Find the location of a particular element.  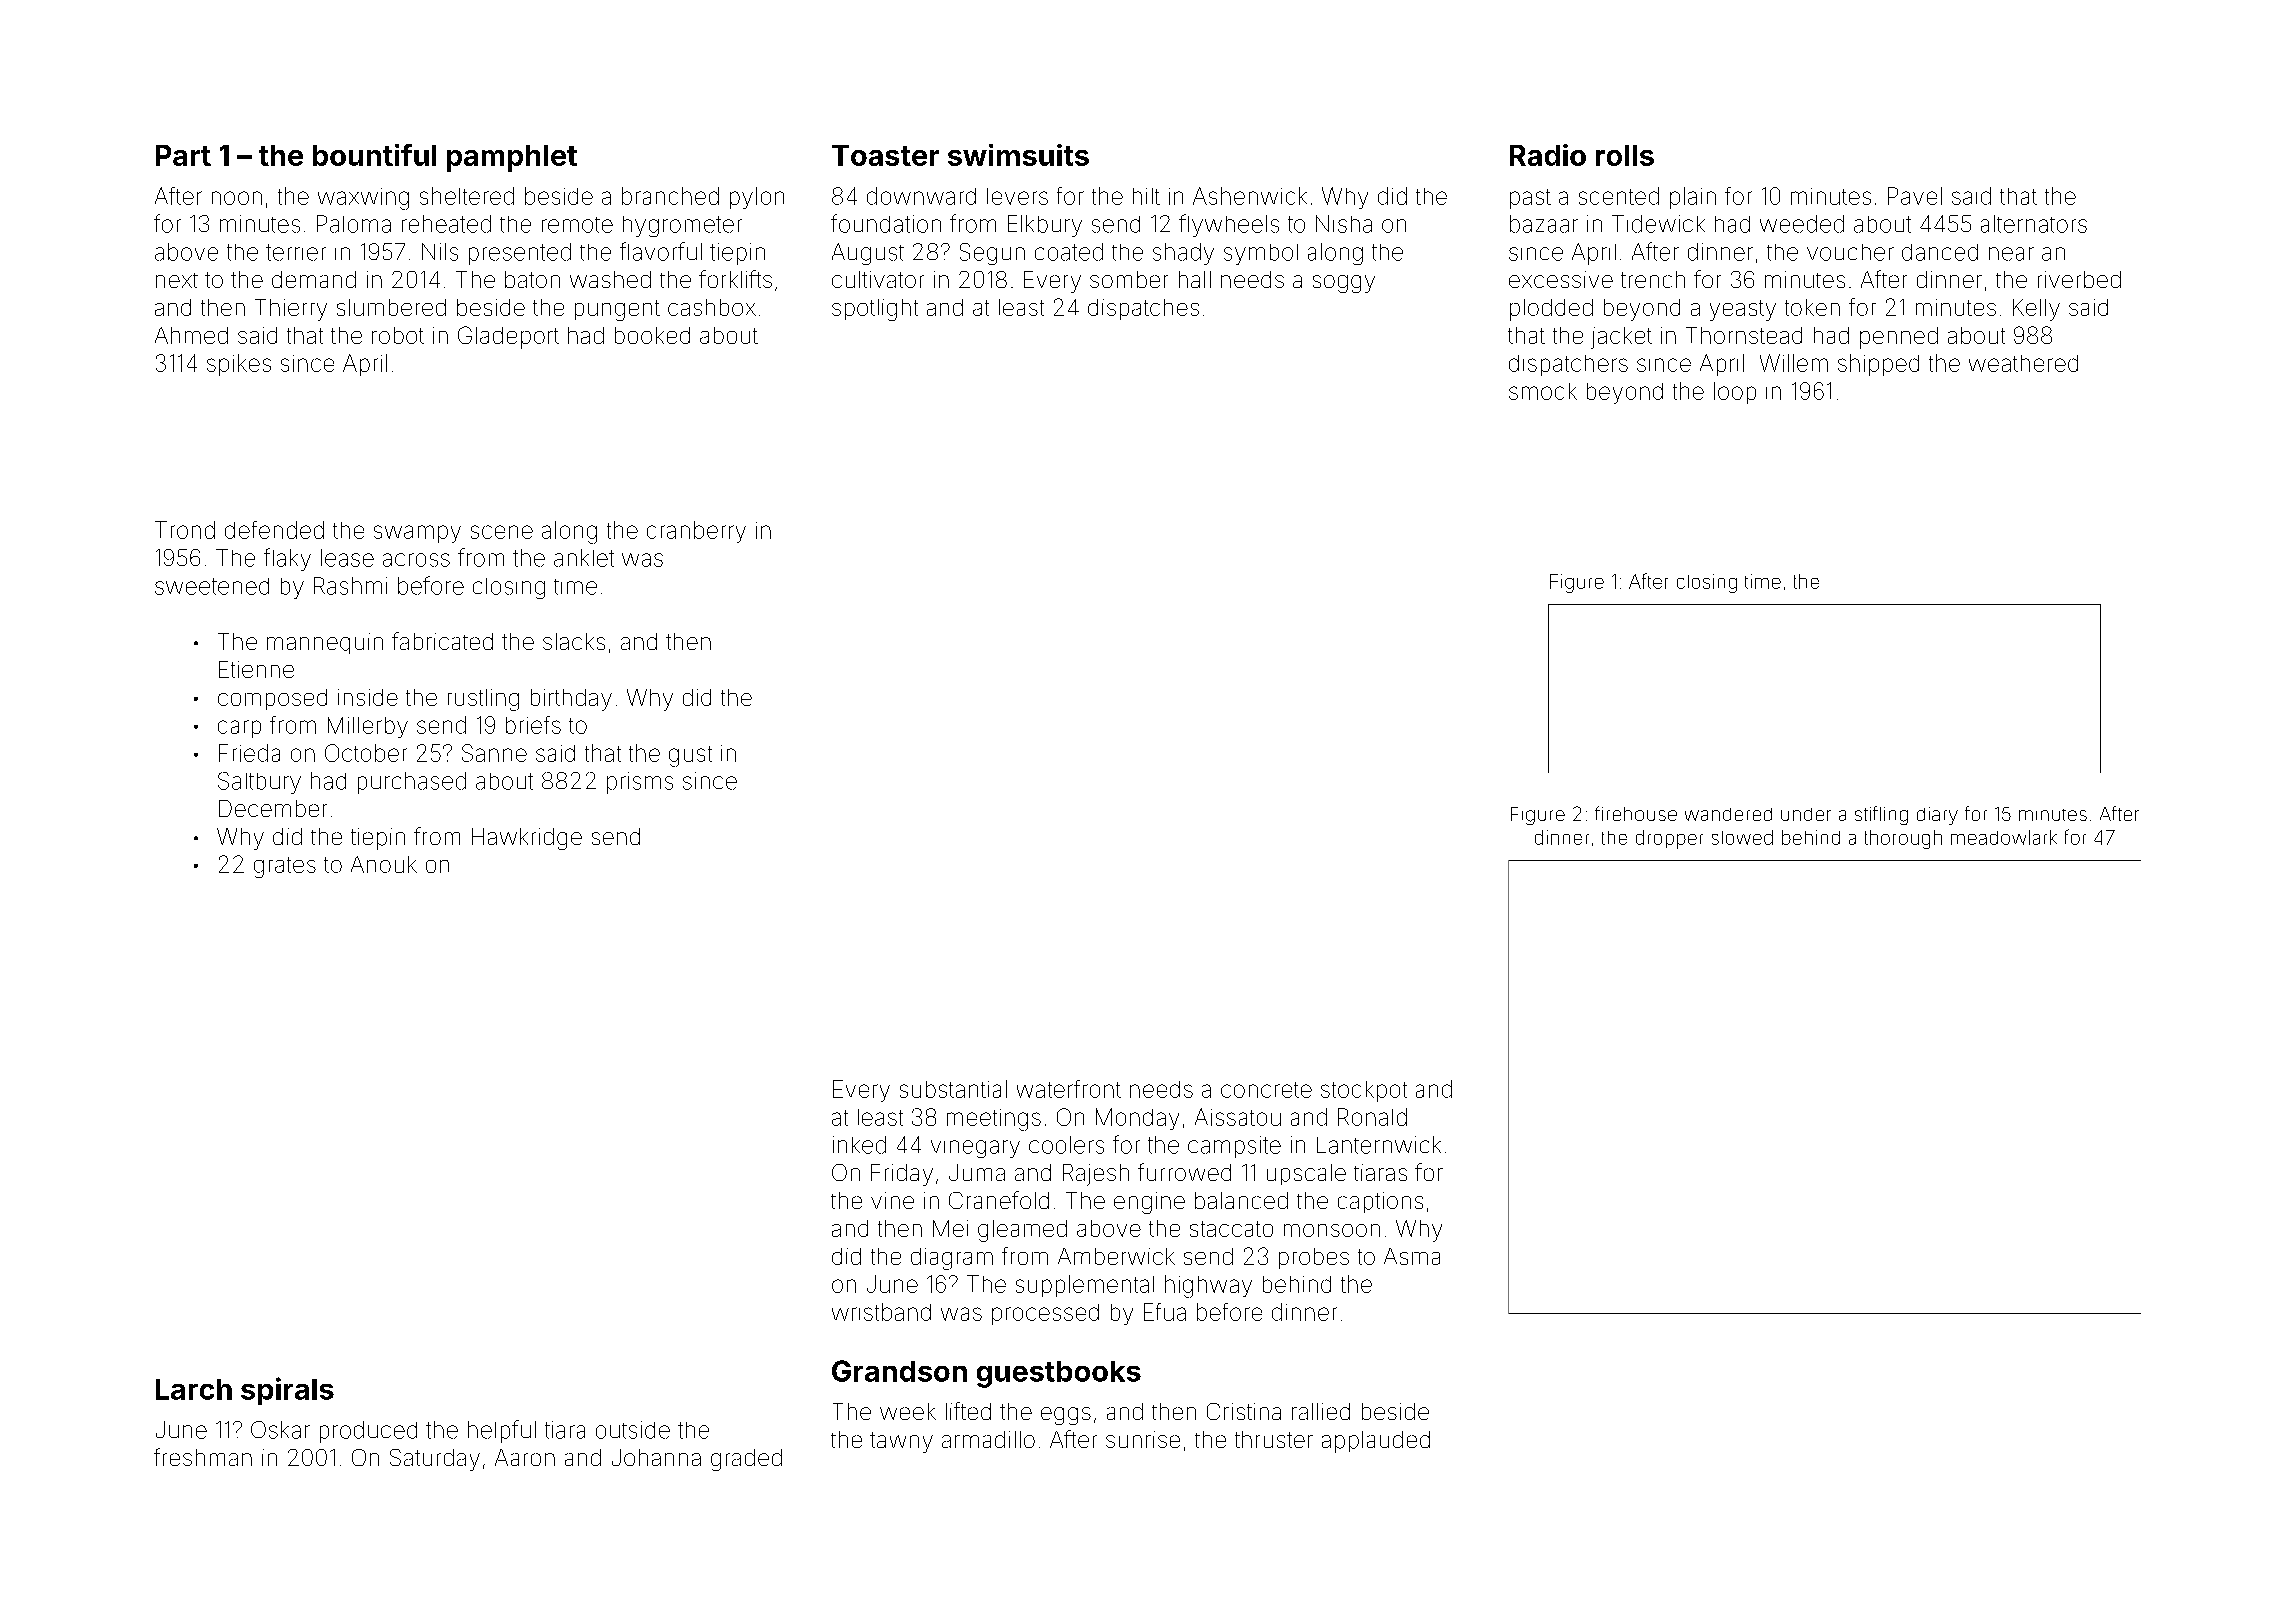

meadowlark is located at coordinates (2004, 837).
